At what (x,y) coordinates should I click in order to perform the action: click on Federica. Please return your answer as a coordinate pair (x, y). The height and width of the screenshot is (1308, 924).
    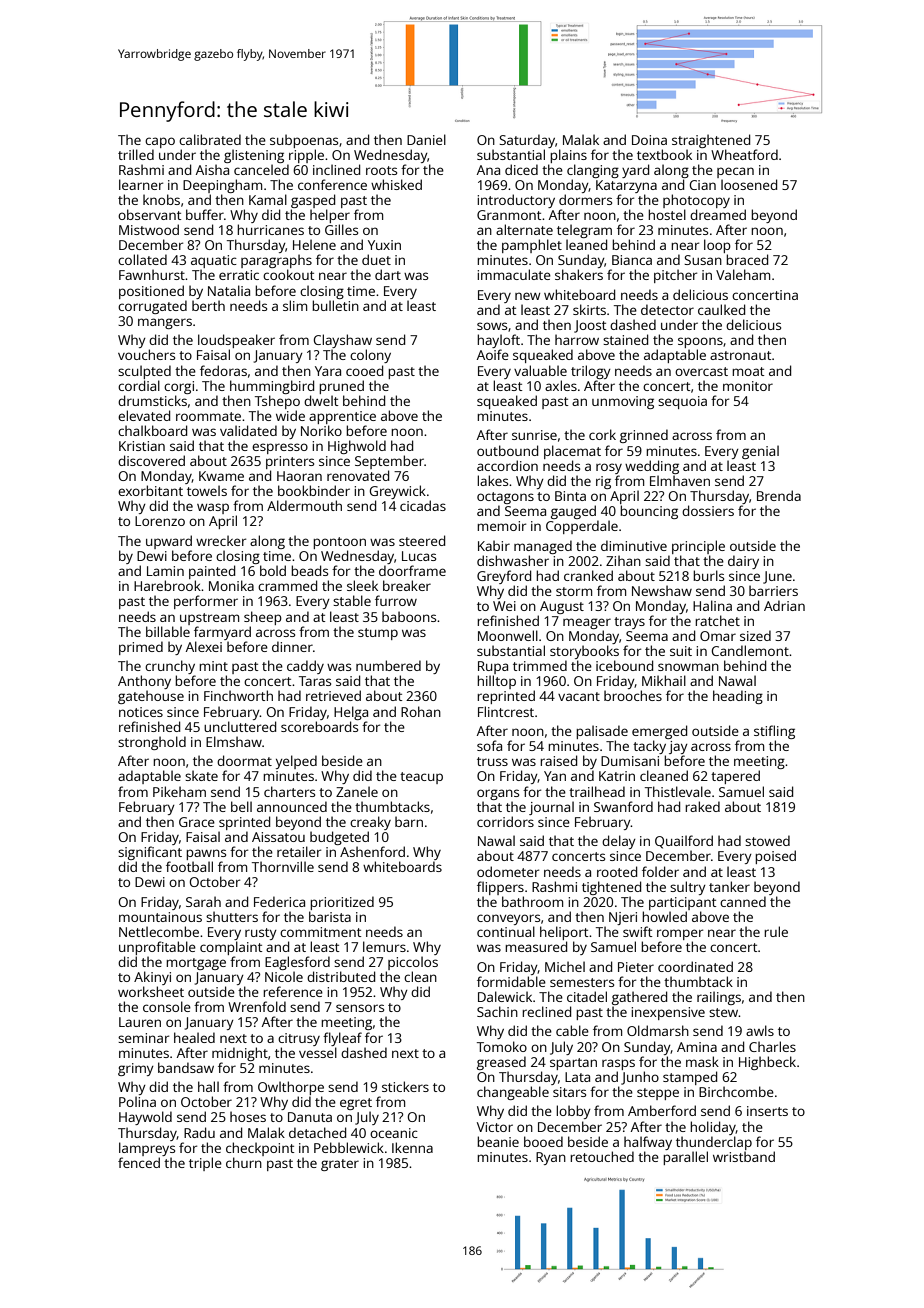
    Looking at the image, I should click on (279, 901).
